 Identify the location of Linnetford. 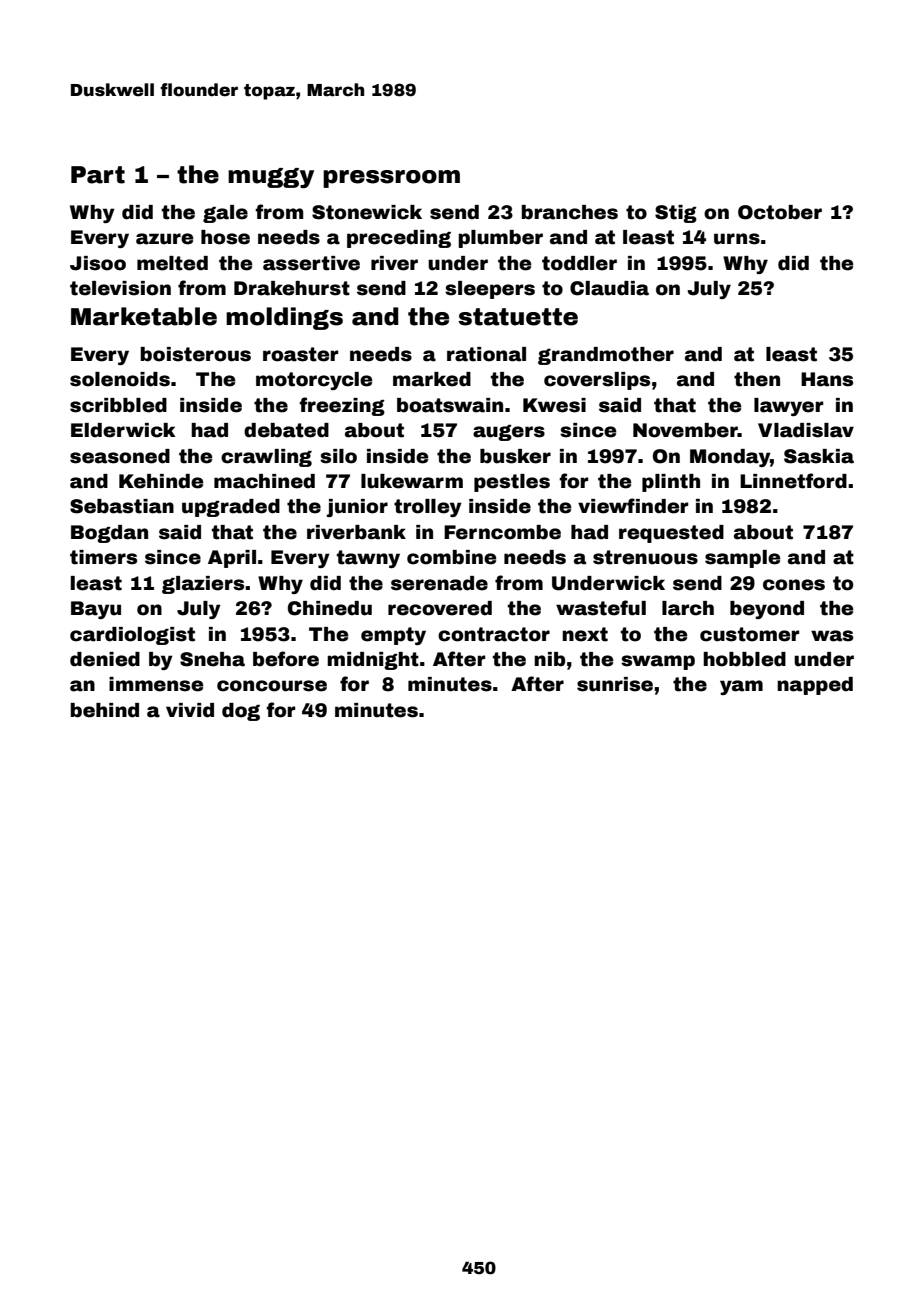
(793, 481).
